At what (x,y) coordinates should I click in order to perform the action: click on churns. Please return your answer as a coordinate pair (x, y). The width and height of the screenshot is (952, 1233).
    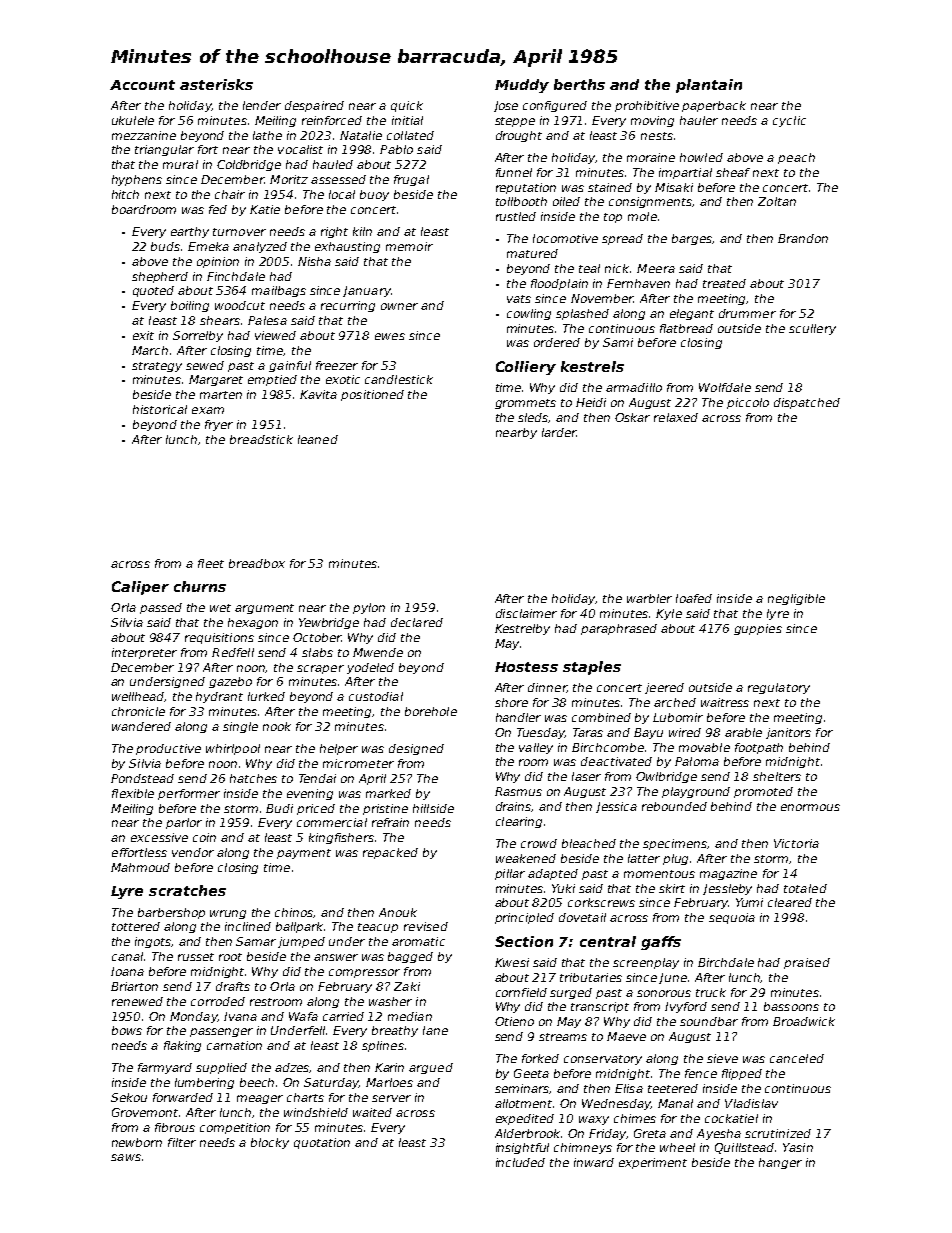
    Looking at the image, I should click on (200, 586).
